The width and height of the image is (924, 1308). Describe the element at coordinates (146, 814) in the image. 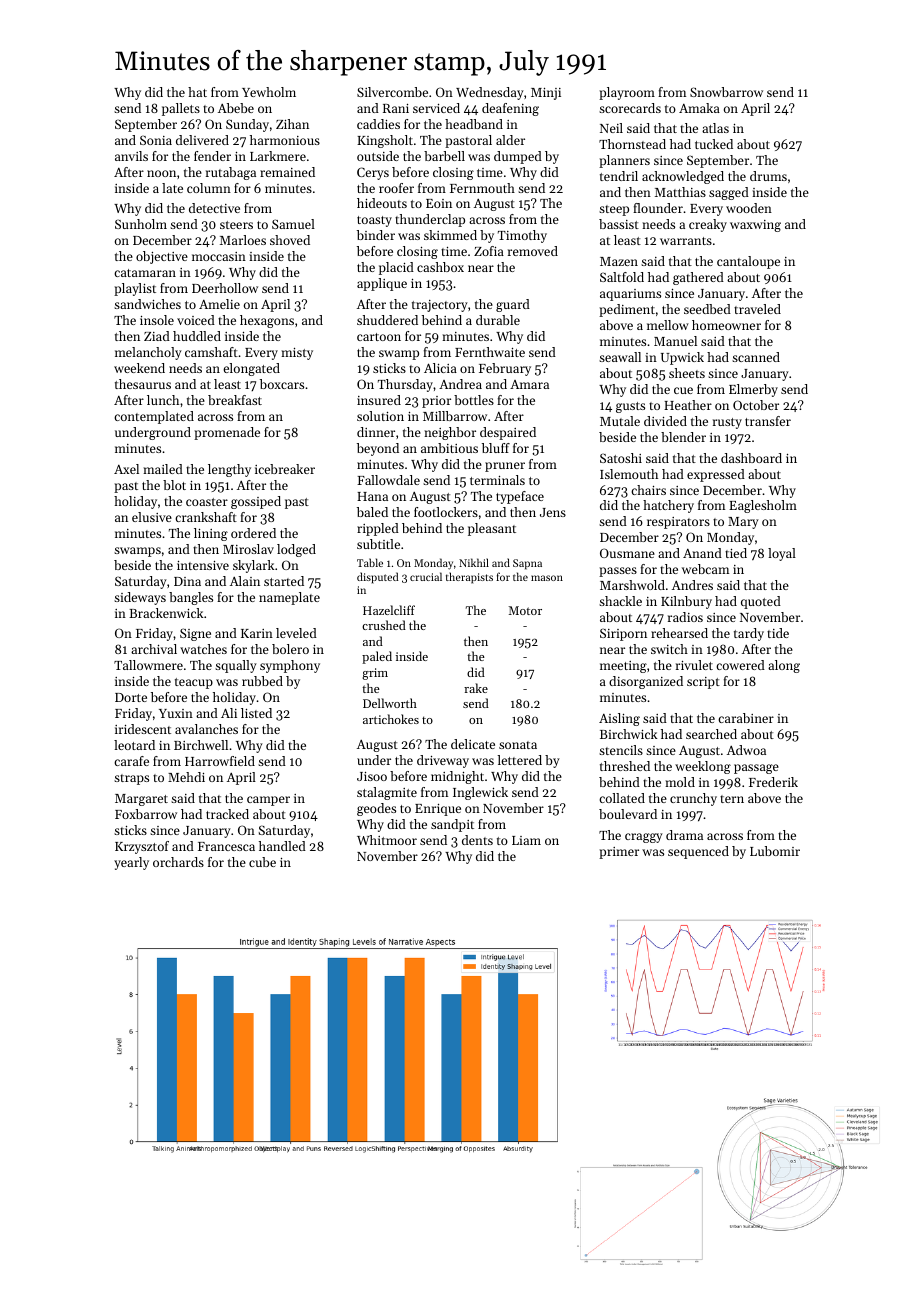

I see `Foxbarrow` at that location.
